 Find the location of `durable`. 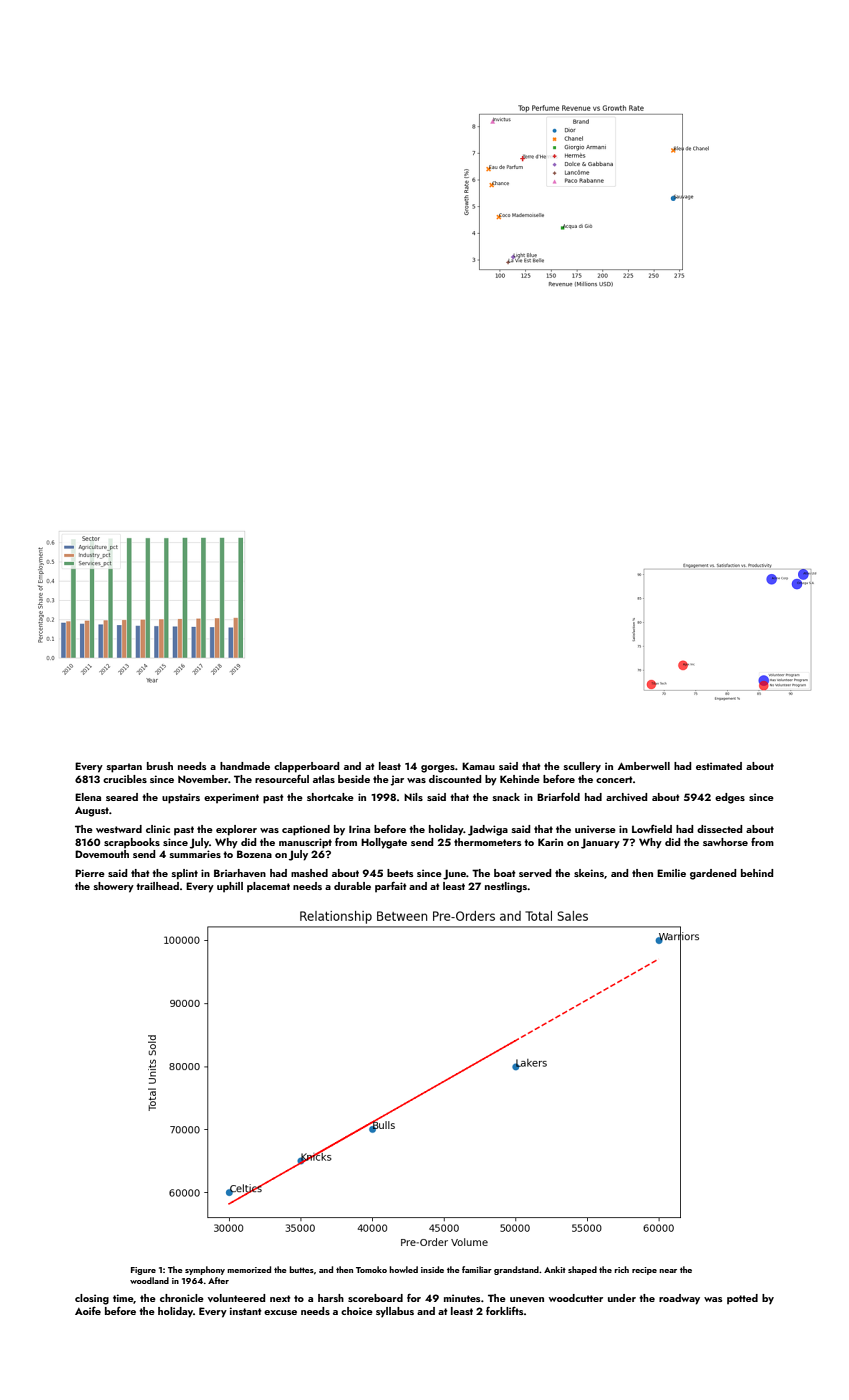

durable is located at coordinates (352, 886).
